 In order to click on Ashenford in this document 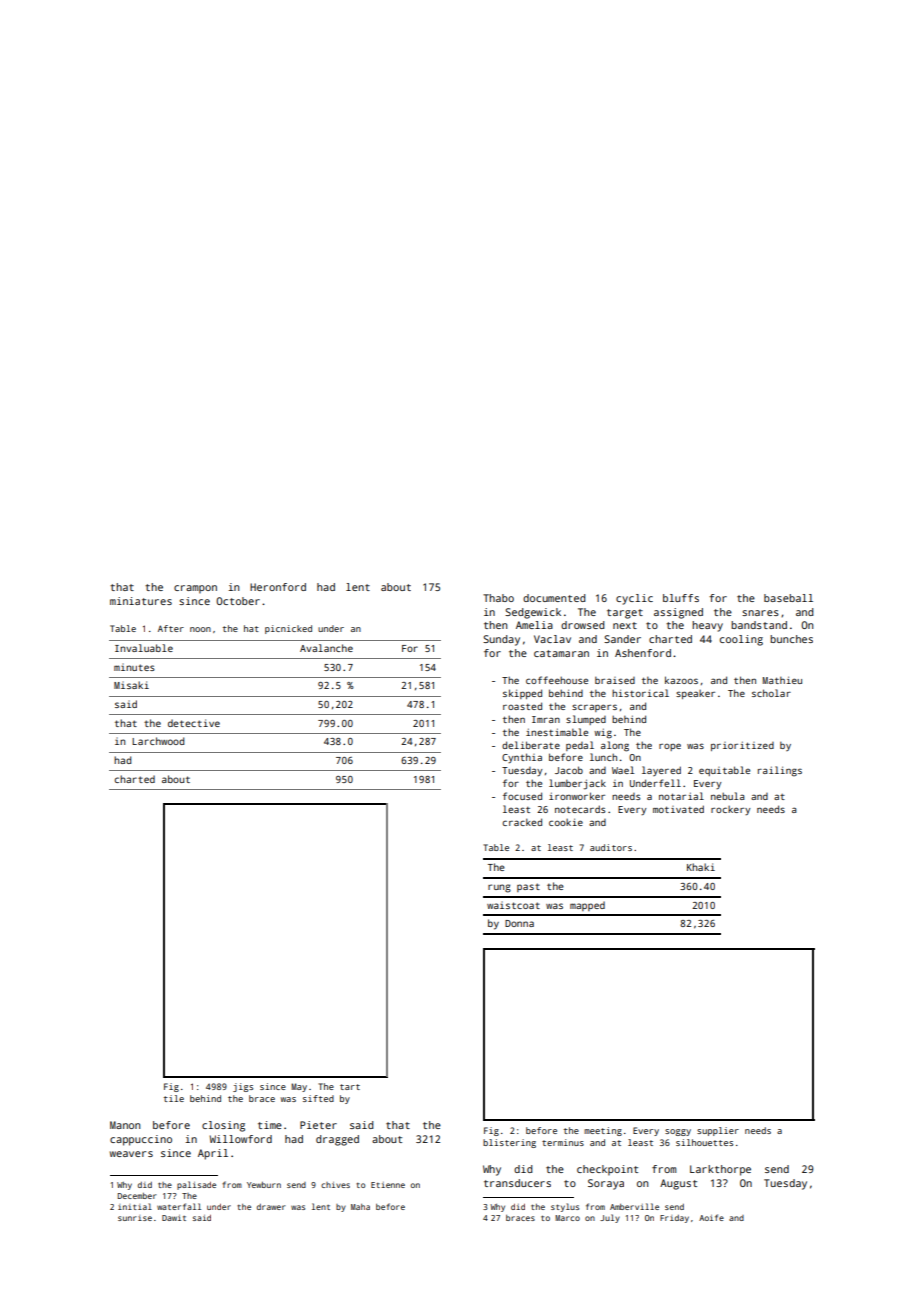, I will do `click(643, 653)`.
